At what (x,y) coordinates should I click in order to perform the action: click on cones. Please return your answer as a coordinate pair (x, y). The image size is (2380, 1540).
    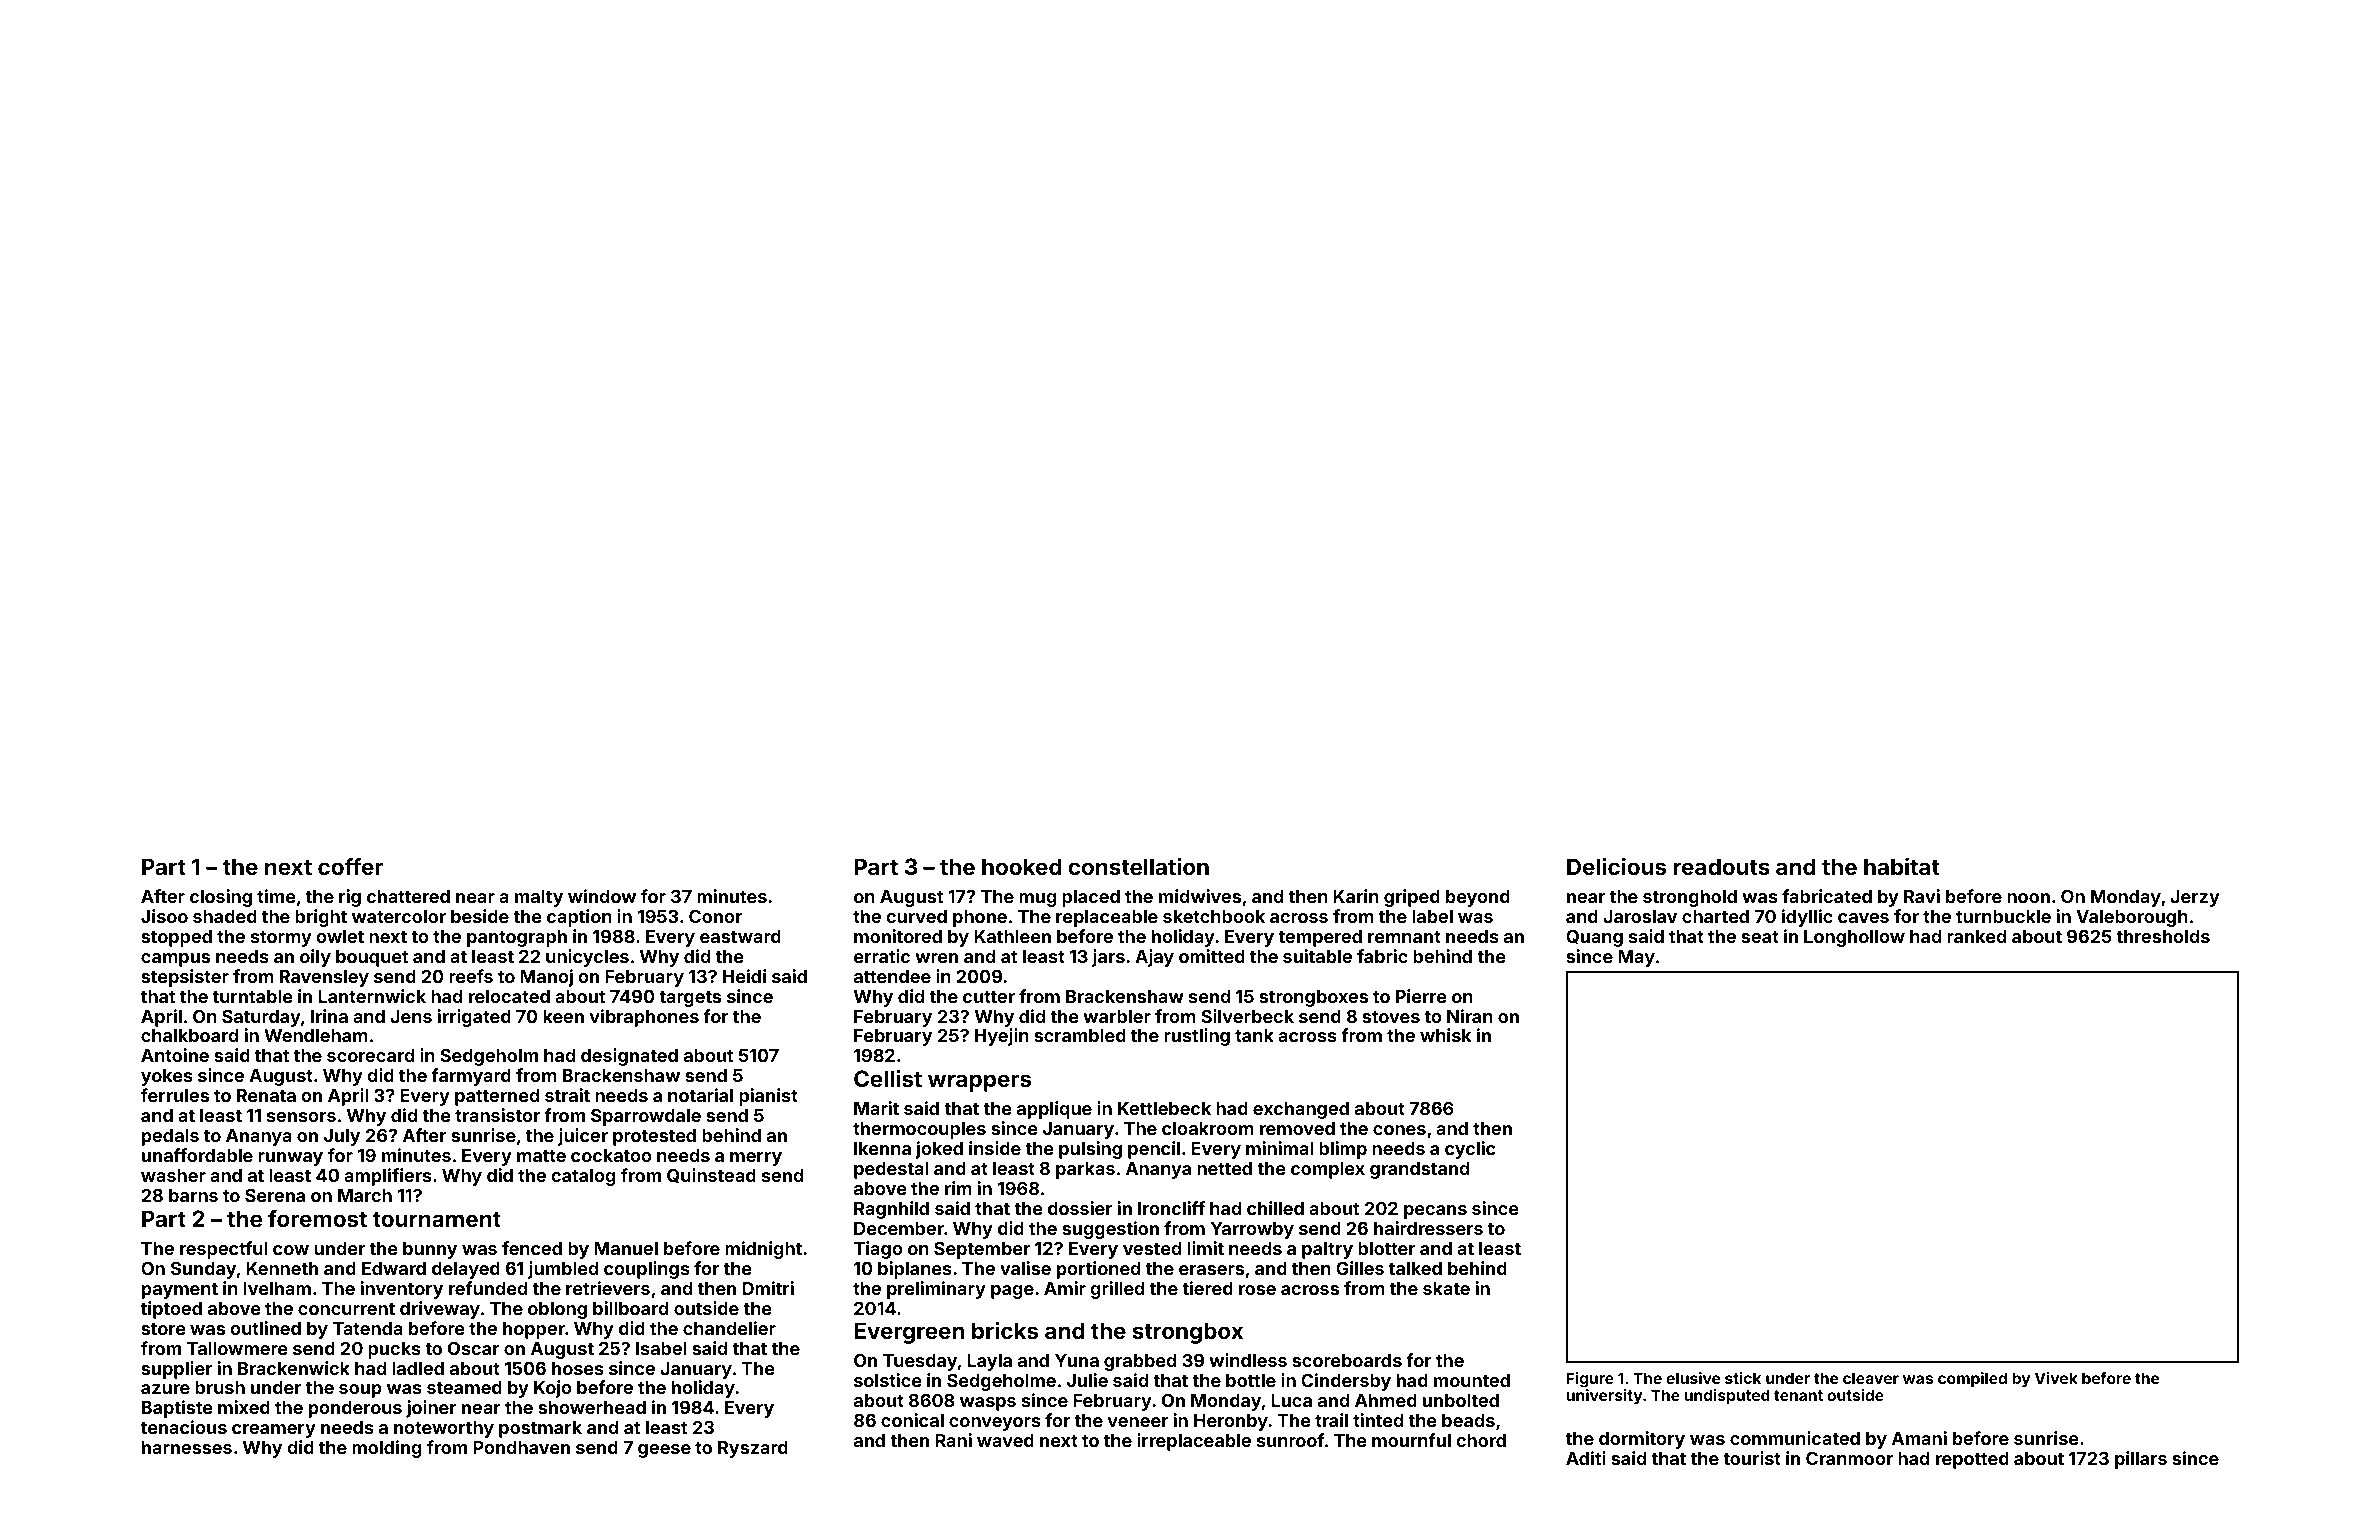
    Looking at the image, I should click on (1399, 1130).
